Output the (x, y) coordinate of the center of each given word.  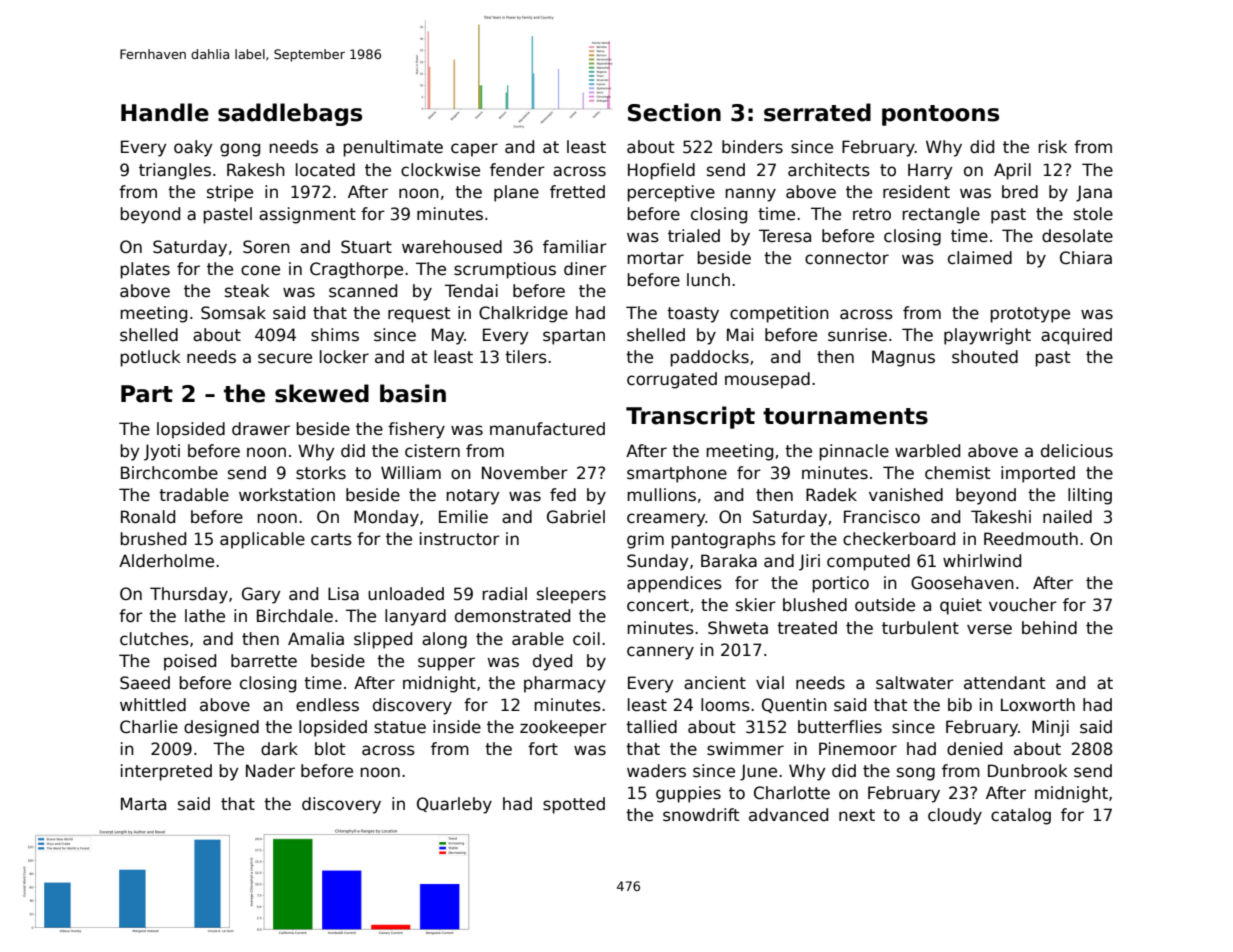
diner (585, 269)
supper (446, 664)
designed (221, 728)
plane (516, 193)
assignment (307, 215)
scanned (363, 291)
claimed (980, 258)
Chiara (1086, 258)
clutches (154, 639)
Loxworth (1038, 705)
